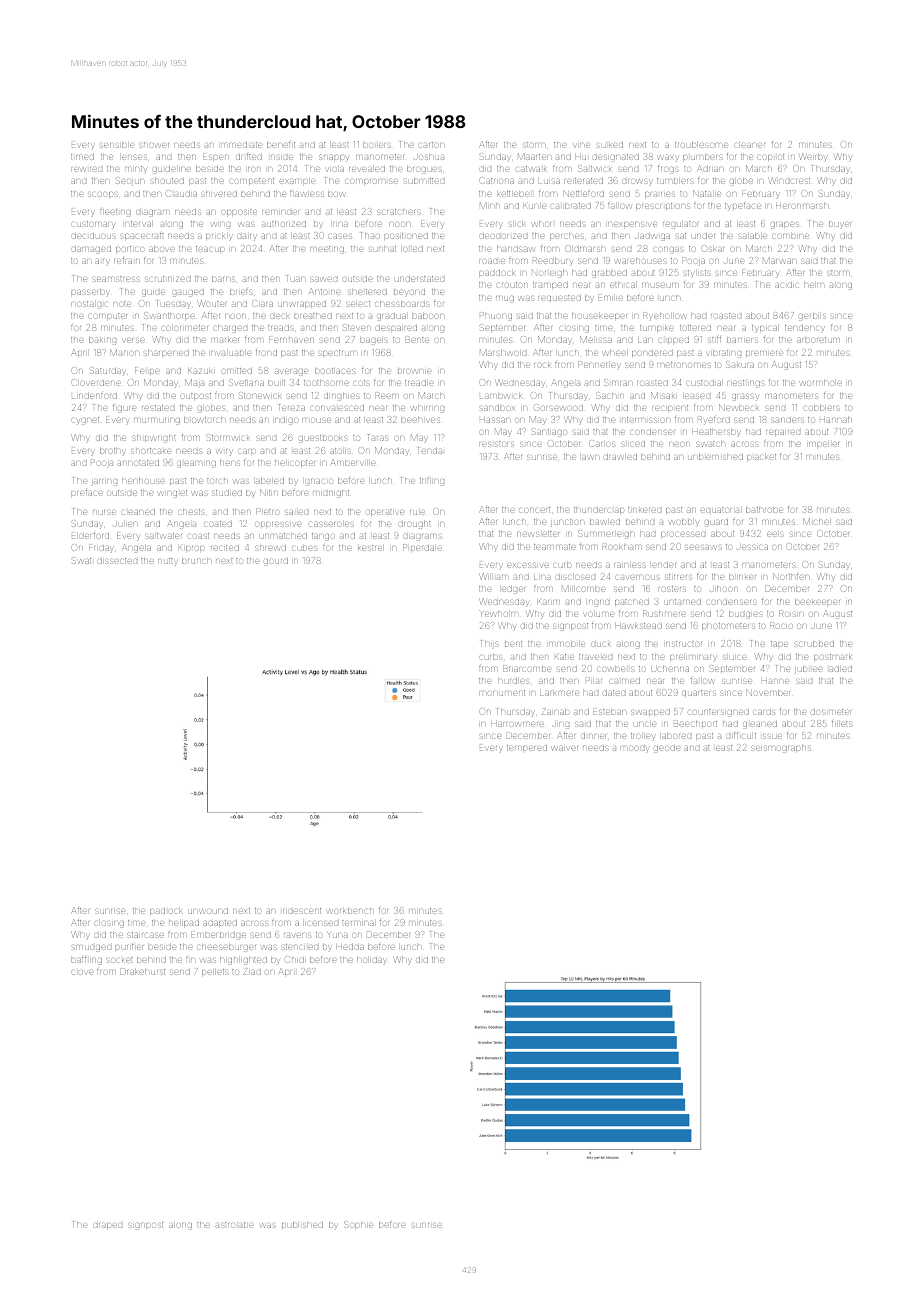  I want to click on Maja, so click(194, 383).
